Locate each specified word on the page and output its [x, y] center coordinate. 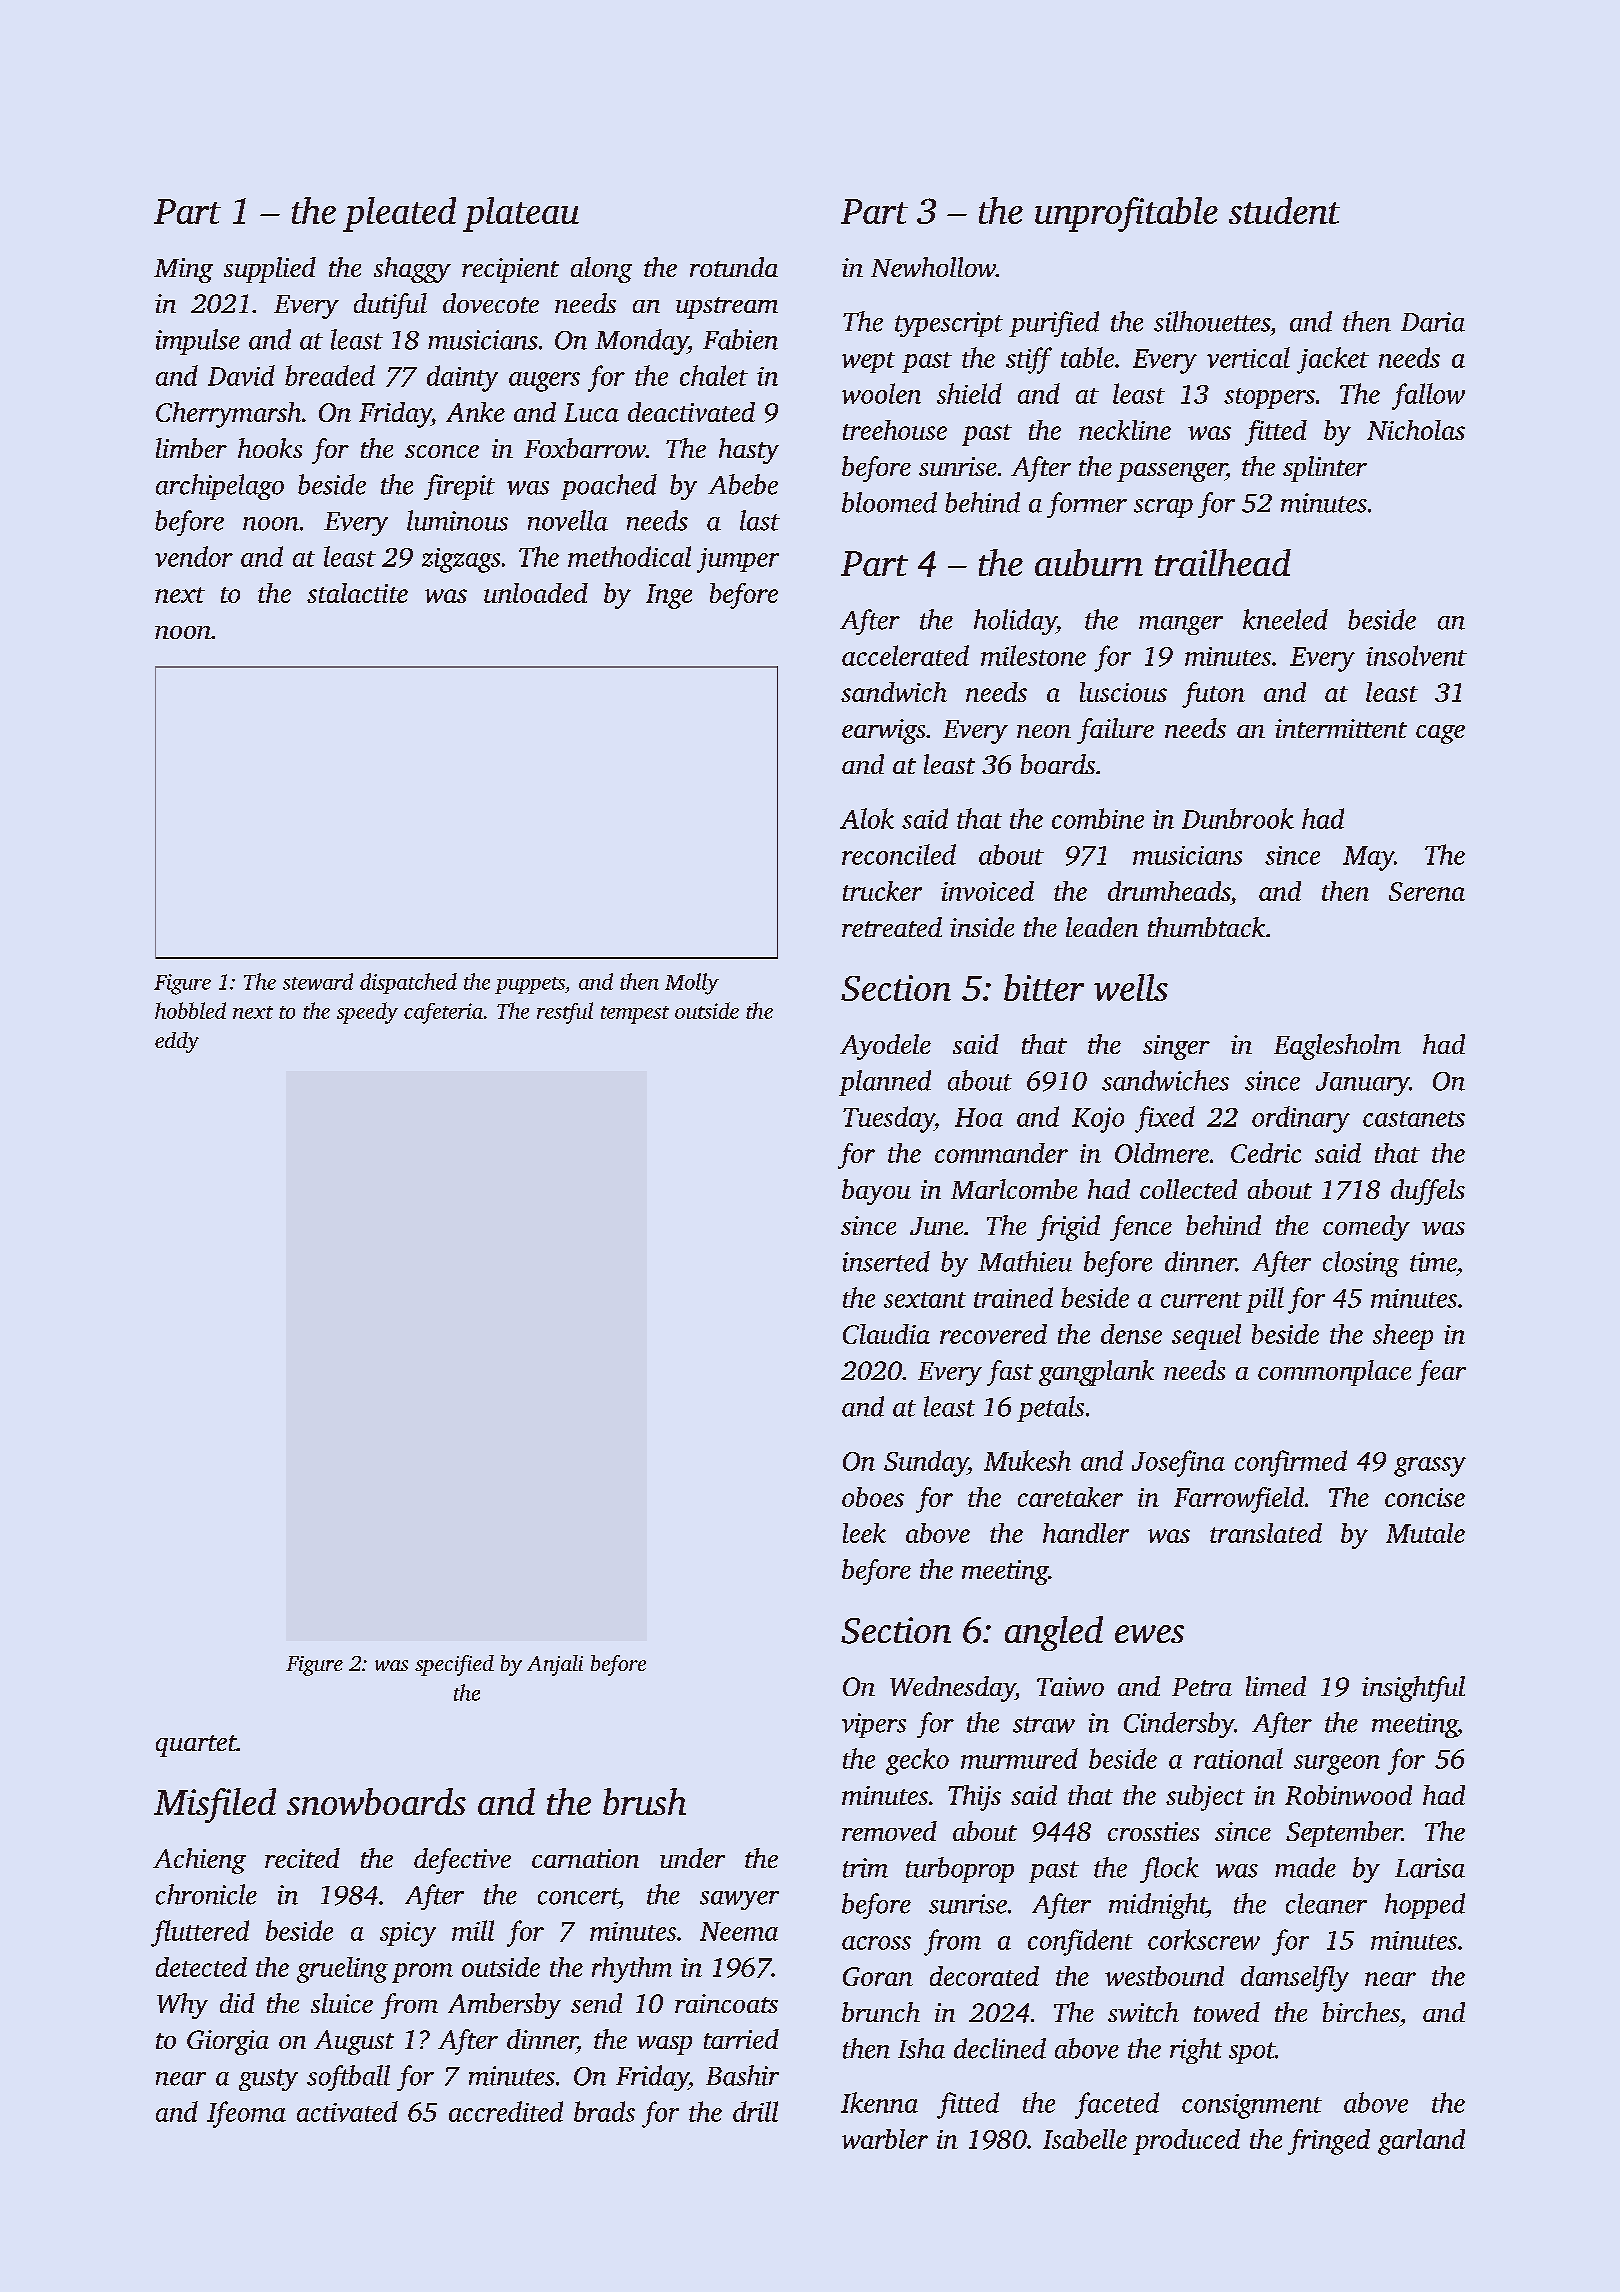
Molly [692, 984]
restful [565, 1013]
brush [644, 1801]
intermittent [1341, 728]
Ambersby [504, 2006]
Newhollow [933, 267]
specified [454, 1665]
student [1284, 210]
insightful [1413, 1689]
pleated [399, 214]
